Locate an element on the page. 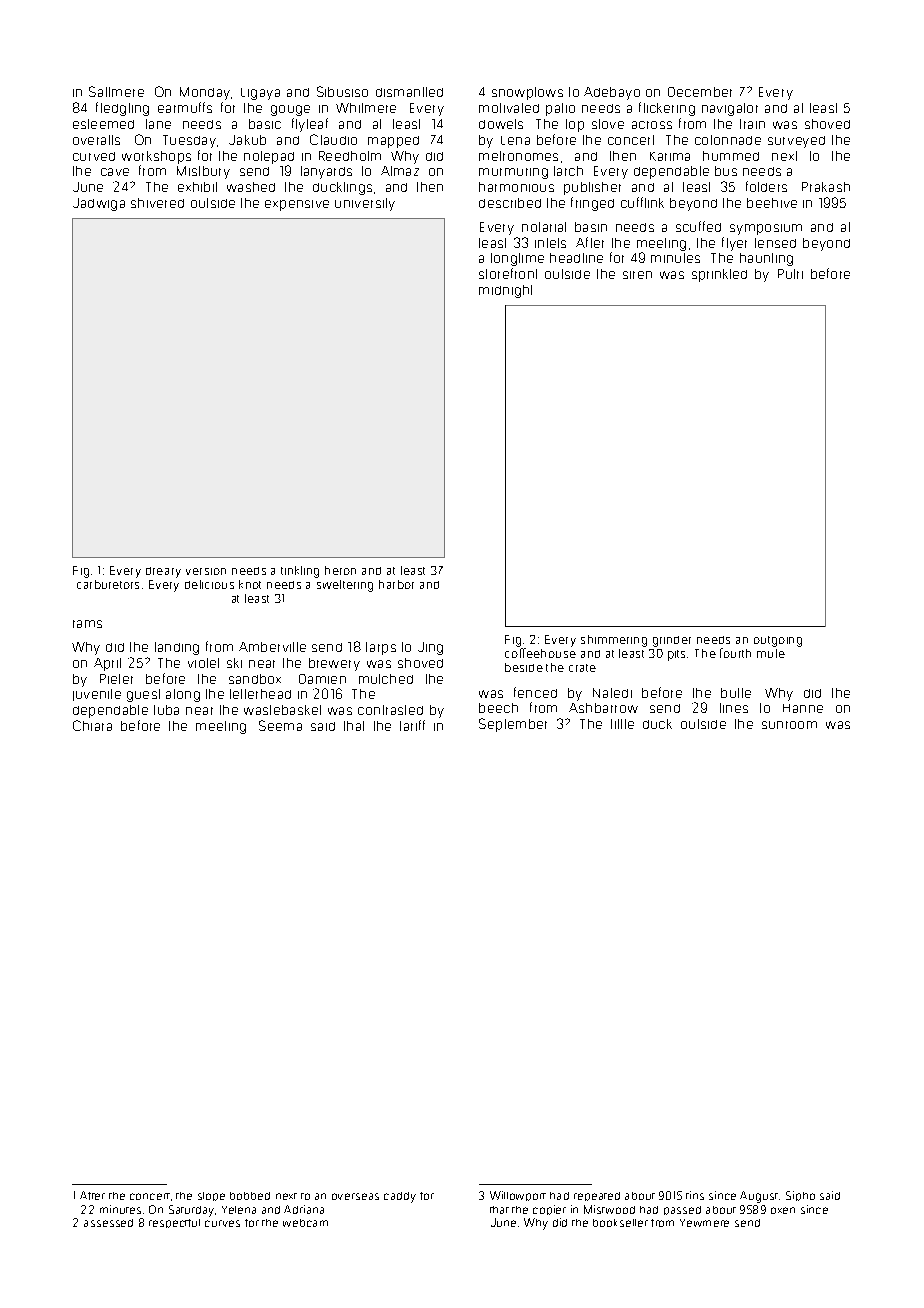  carburetors is located at coordinates (108, 584).
